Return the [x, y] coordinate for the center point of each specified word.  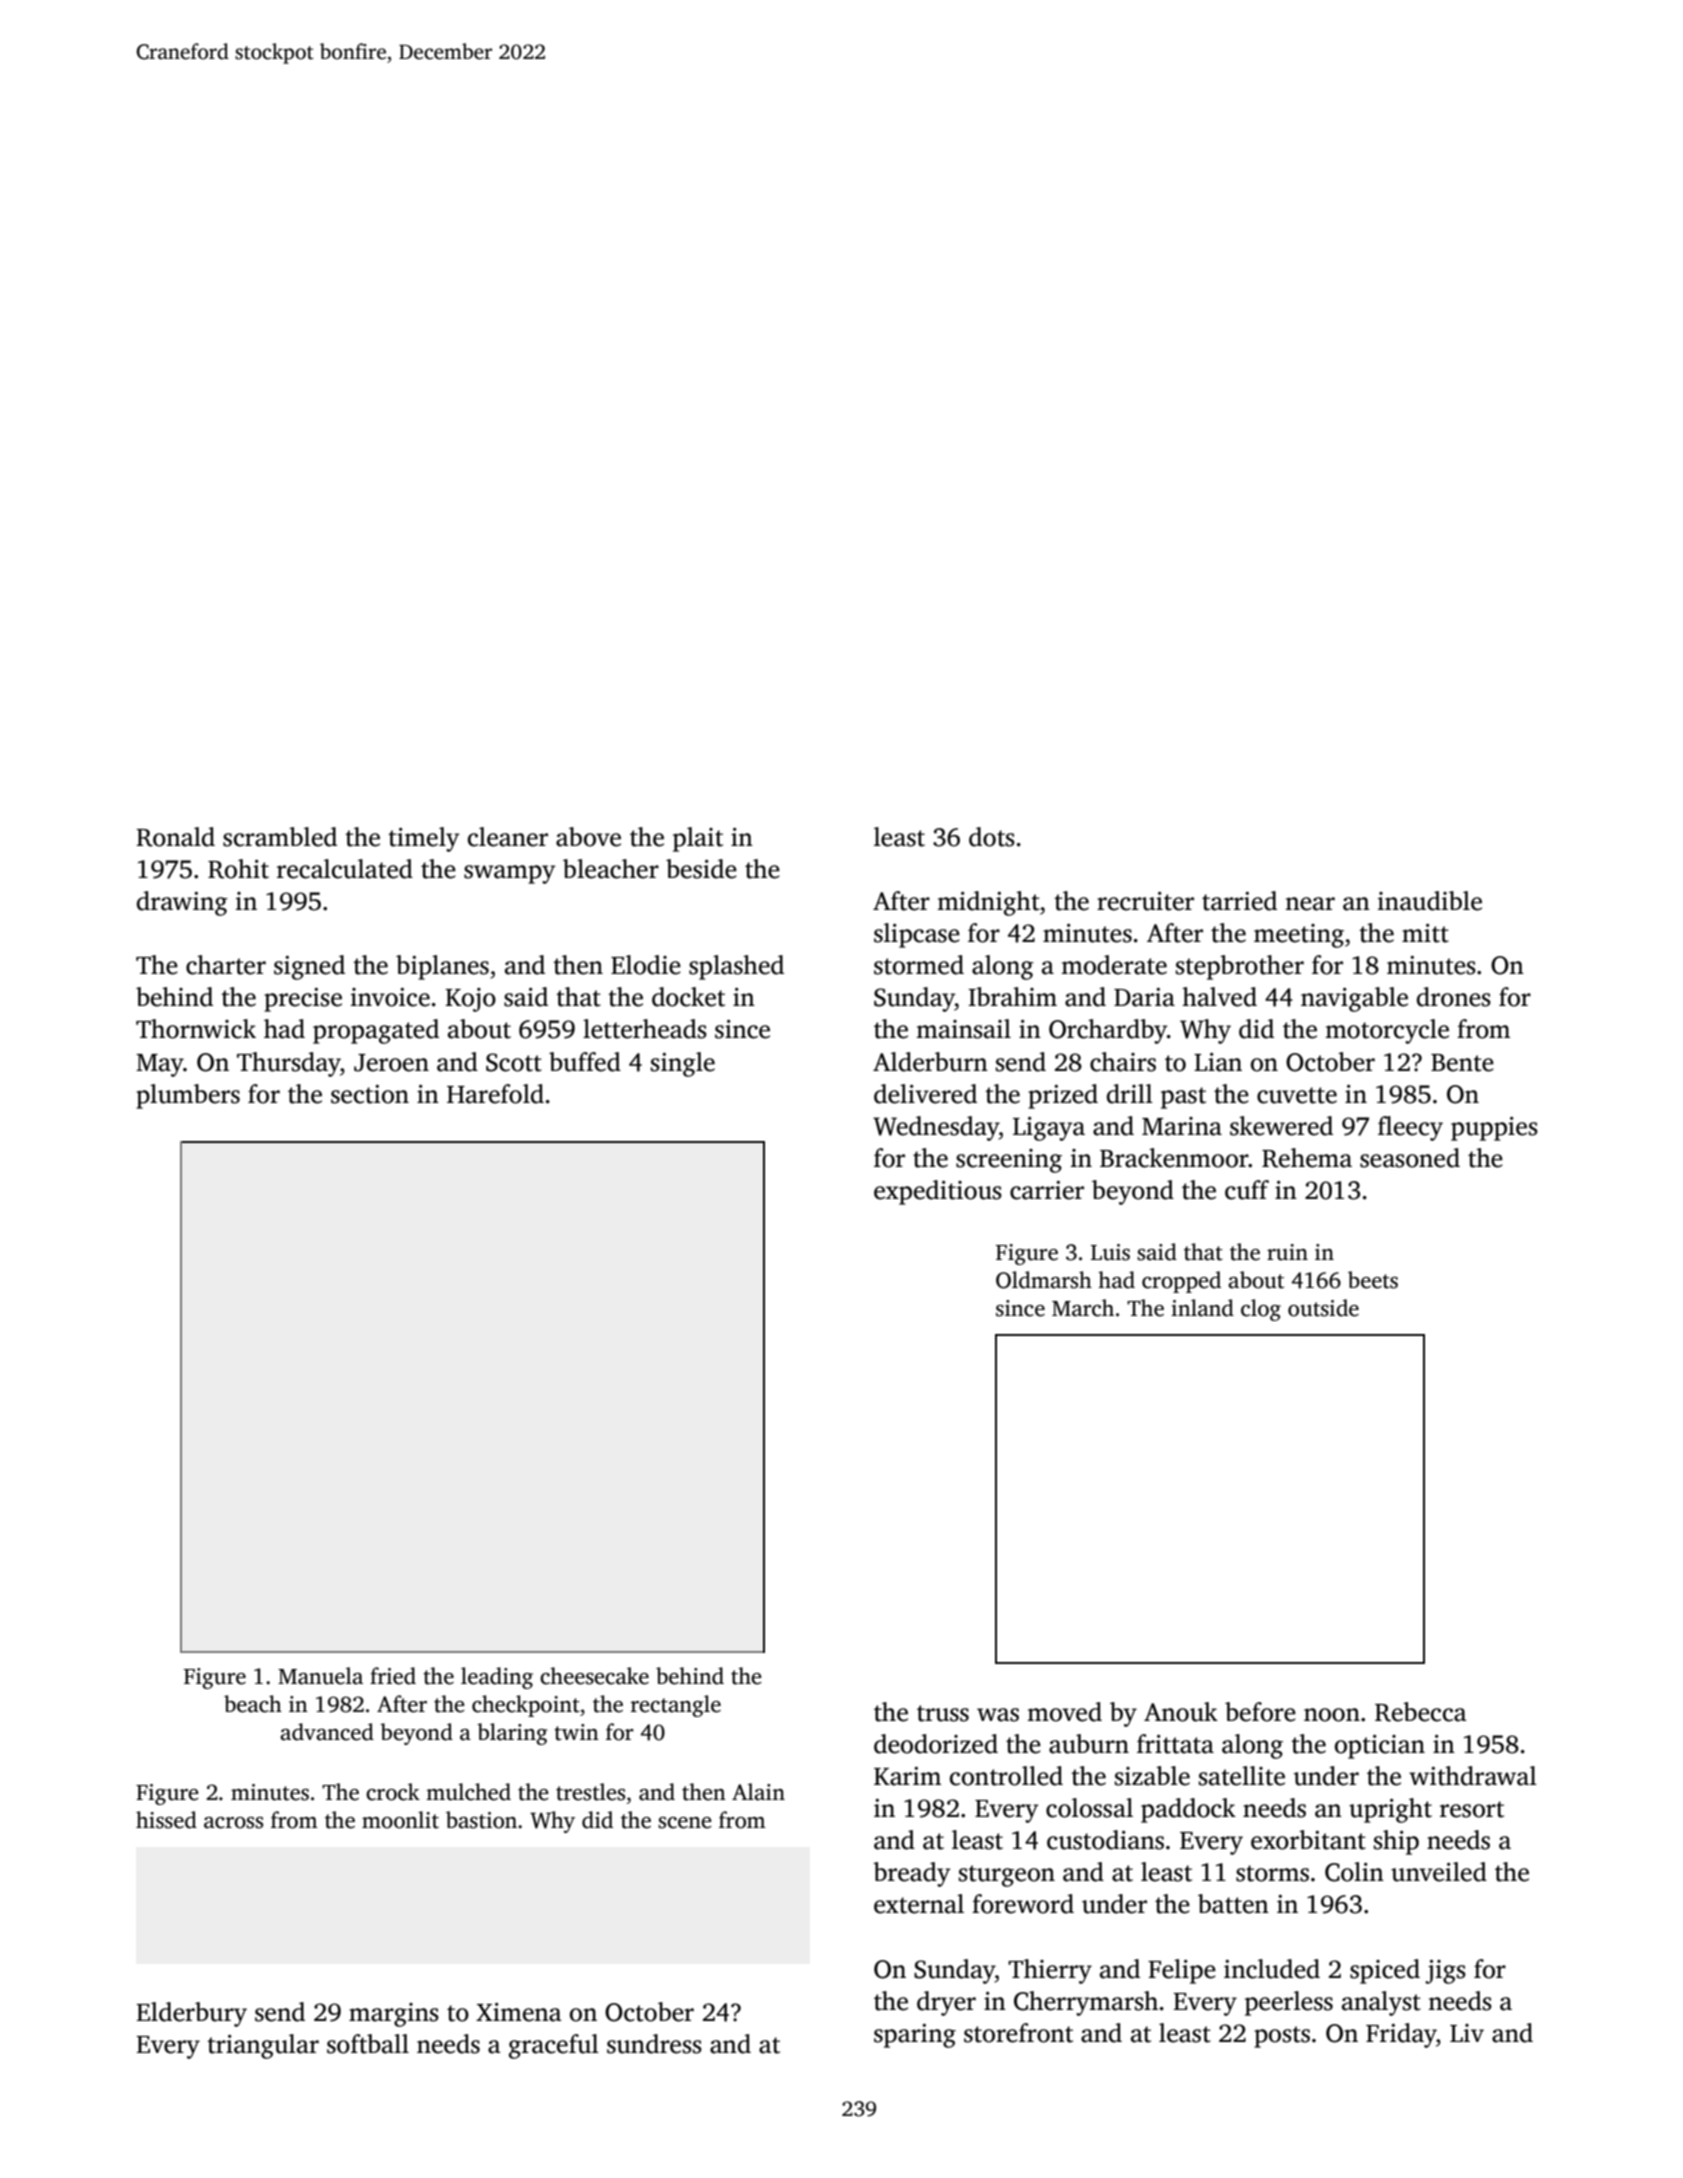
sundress [654, 2044]
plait [698, 839]
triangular [263, 2046]
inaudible [1430, 901]
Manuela [320, 1676]
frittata [1175, 1744]
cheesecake [594, 1676]
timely [424, 839]
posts [1282, 2037]
